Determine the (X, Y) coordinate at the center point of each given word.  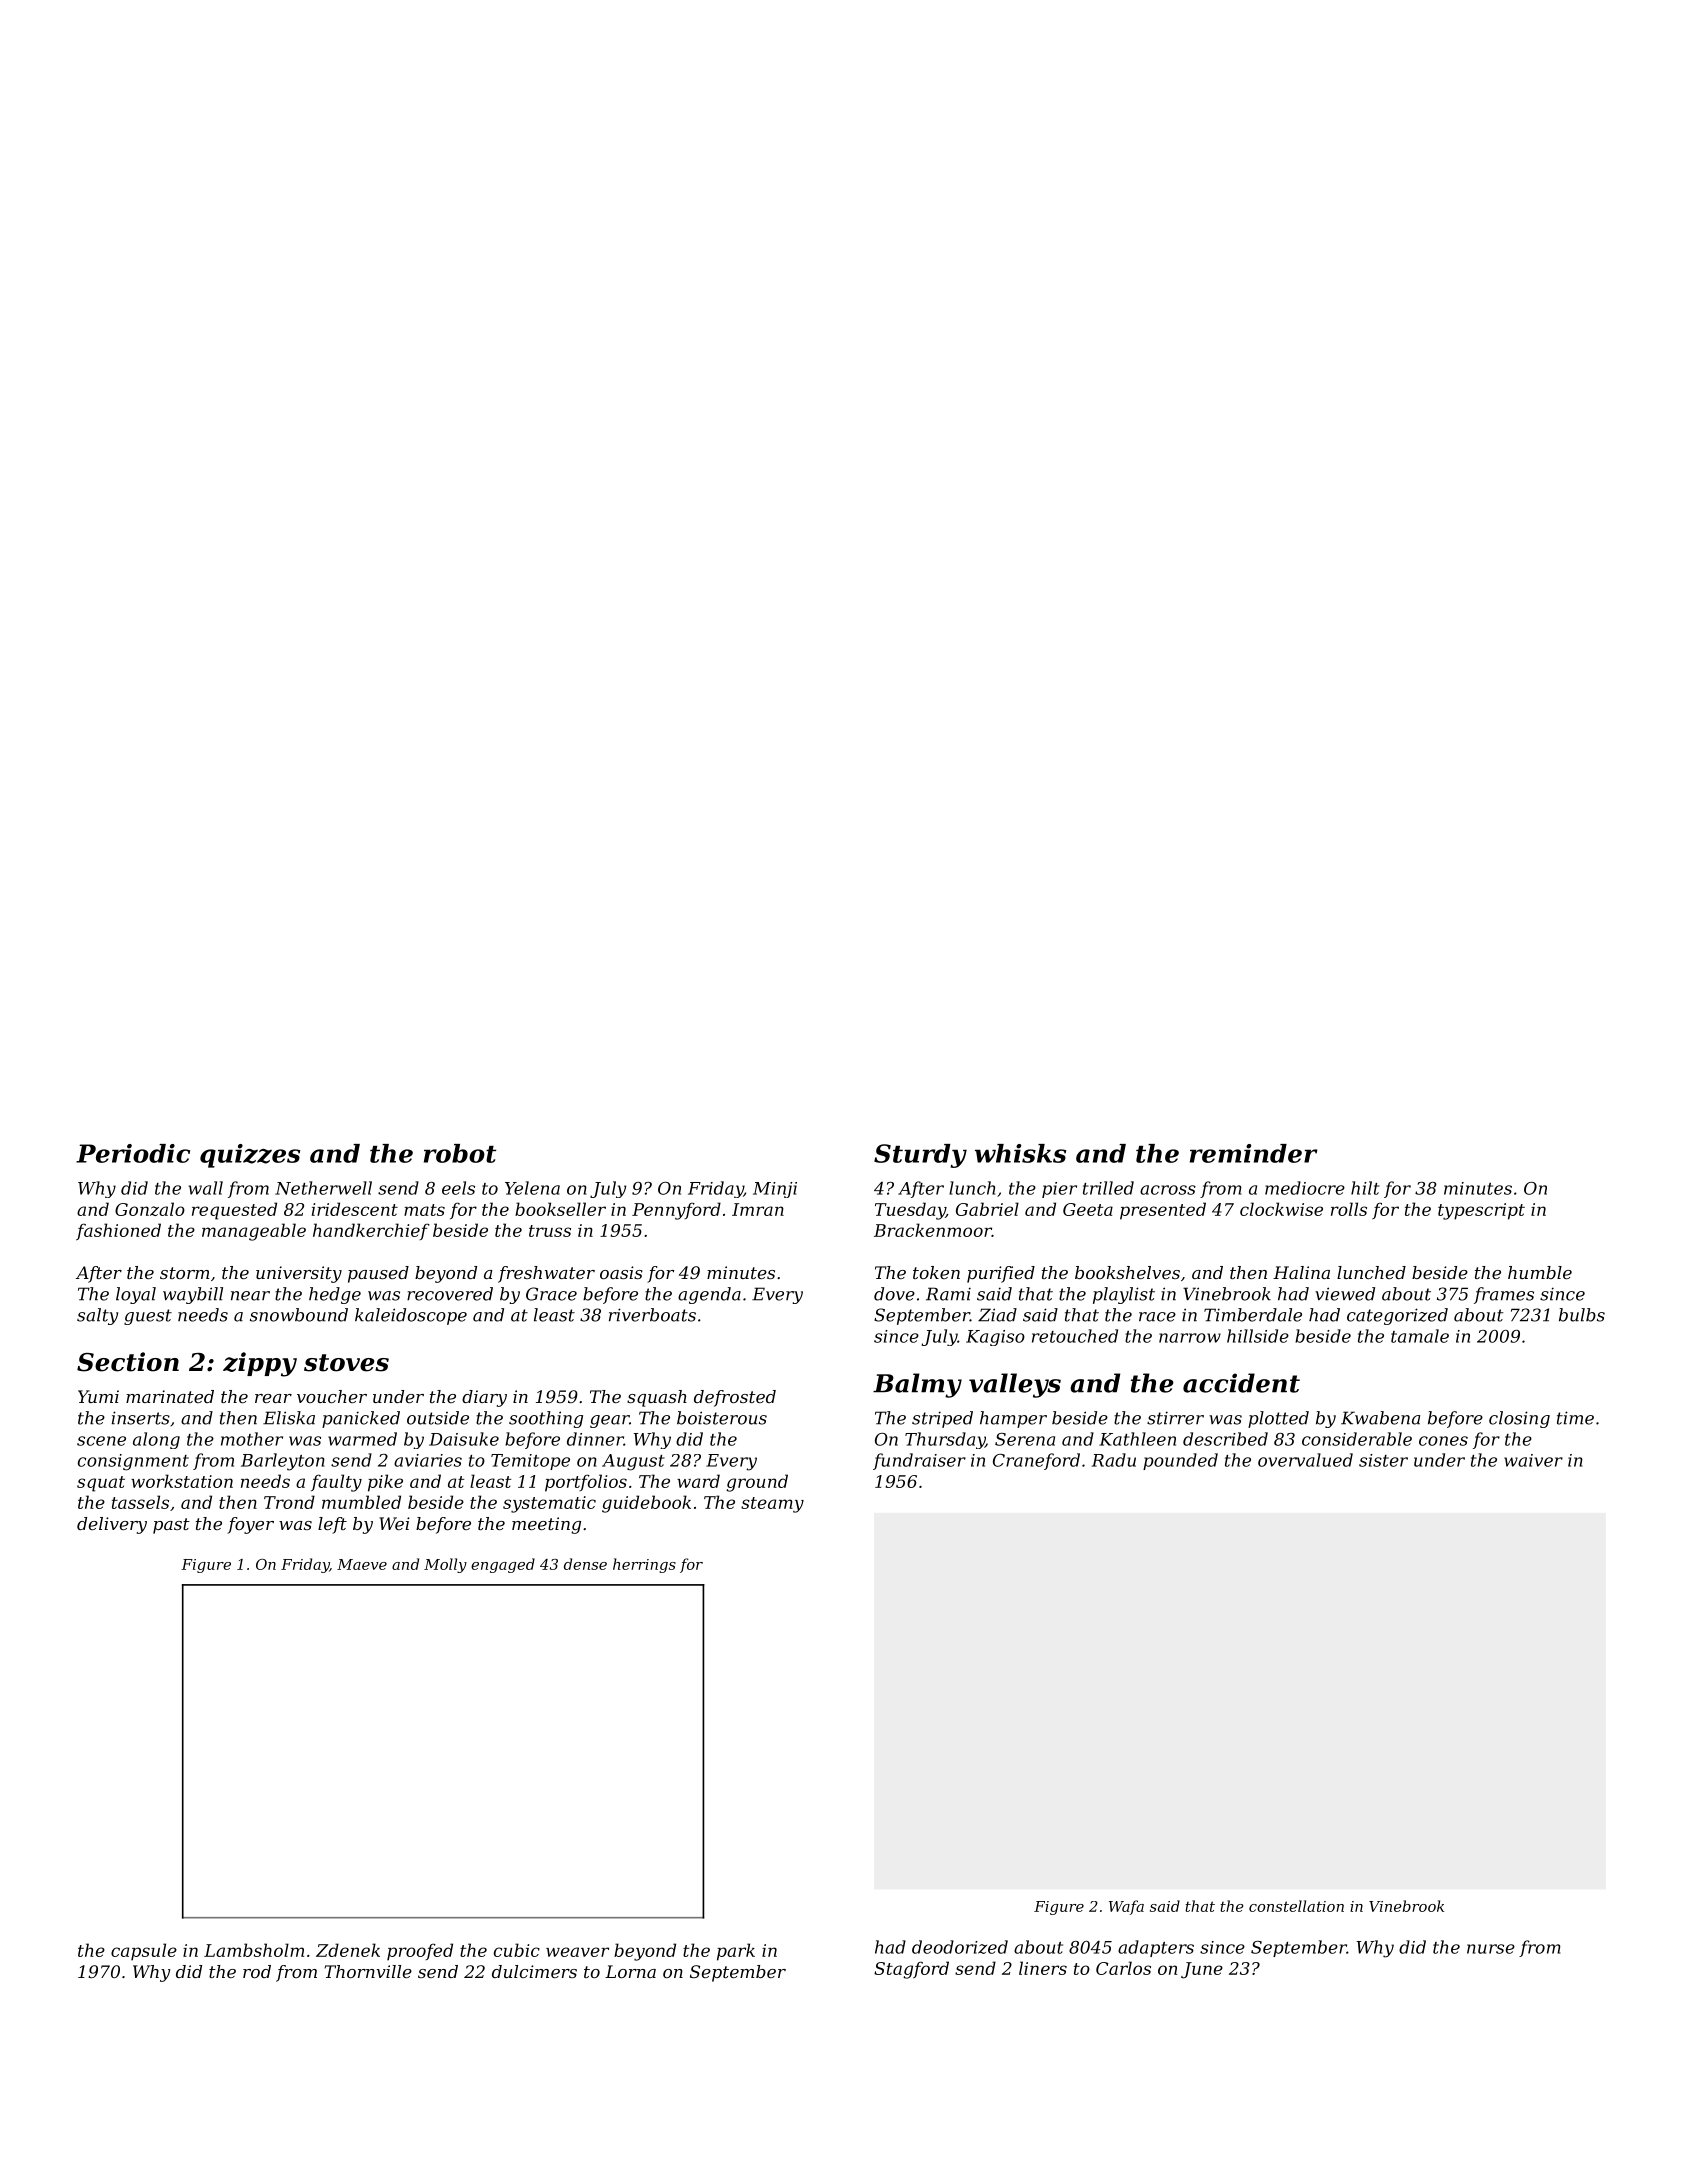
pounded (1180, 1461)
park (736, 1952)
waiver (1533, 1460)
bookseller (560, 1209)
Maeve (362, 1564)
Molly (445, 1565)
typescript (1481, 1211)
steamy (772, 1505)
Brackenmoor (933, 1230)
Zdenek (348, 1950)
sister (1383, 1460)
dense (585, 1564)
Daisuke (464, 1439)
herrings (644, 1565)
